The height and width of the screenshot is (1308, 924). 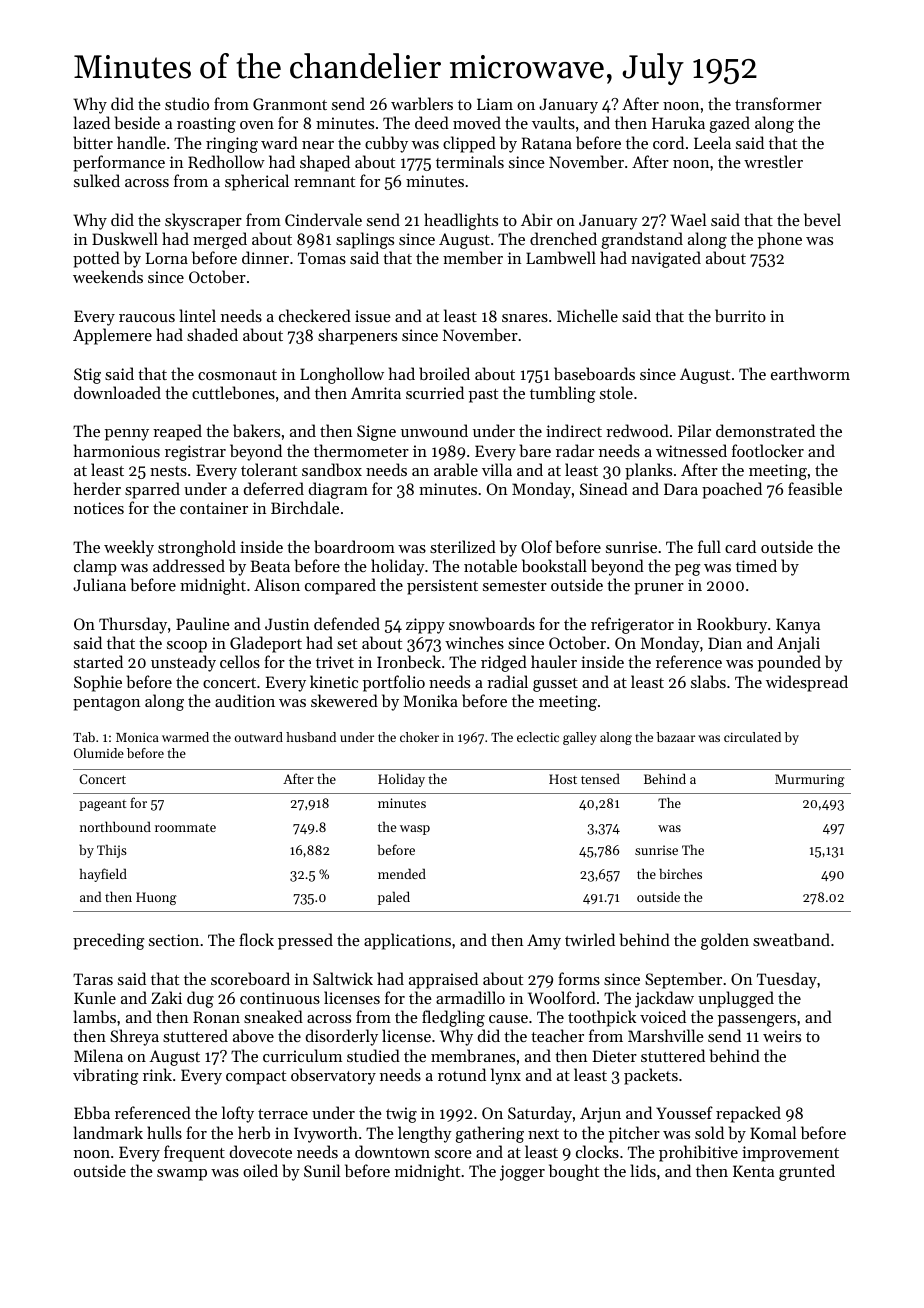 I want to click on sterilized, so click(x=463, y=546).
